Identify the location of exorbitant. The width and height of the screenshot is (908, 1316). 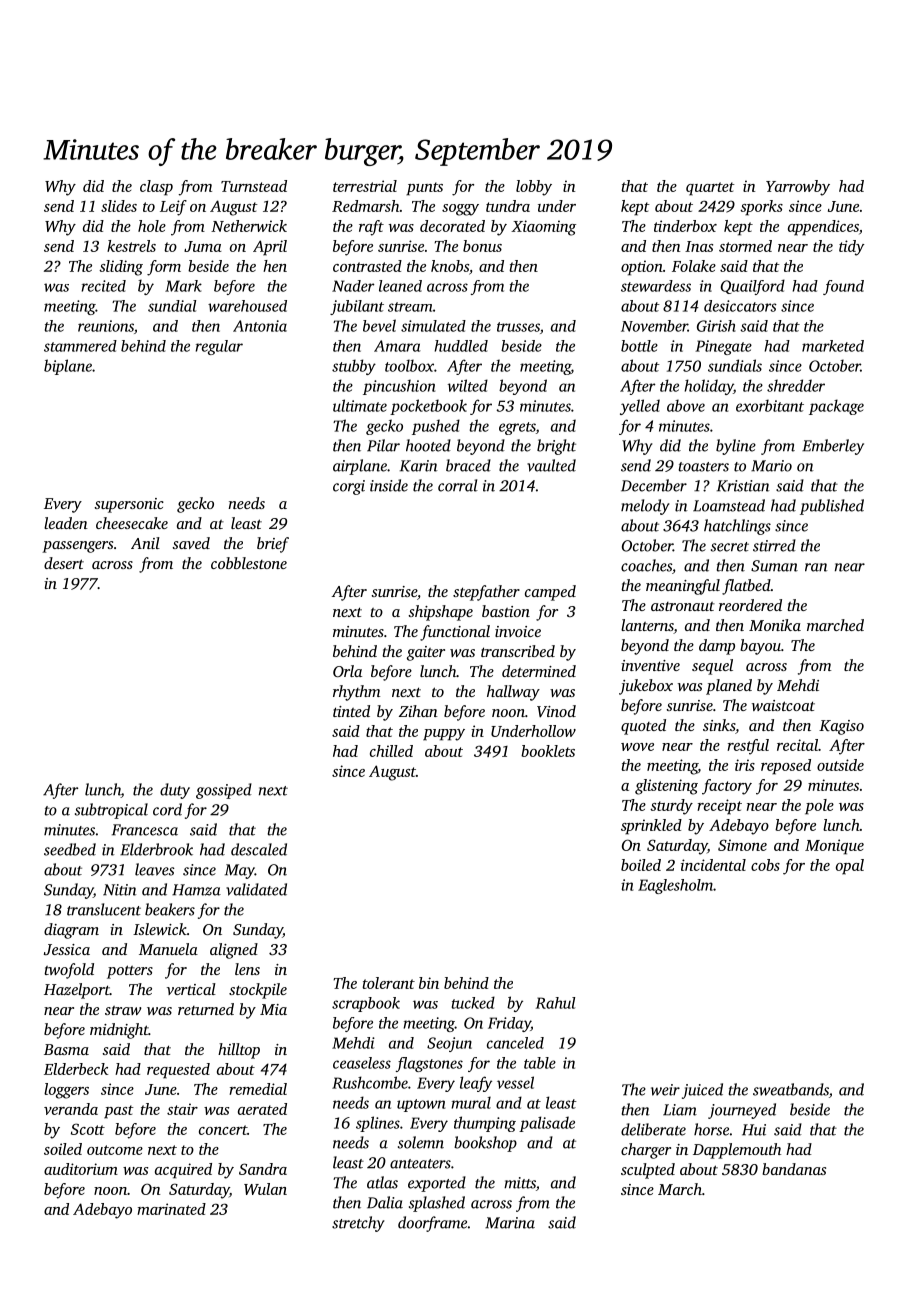
(770, 405).
